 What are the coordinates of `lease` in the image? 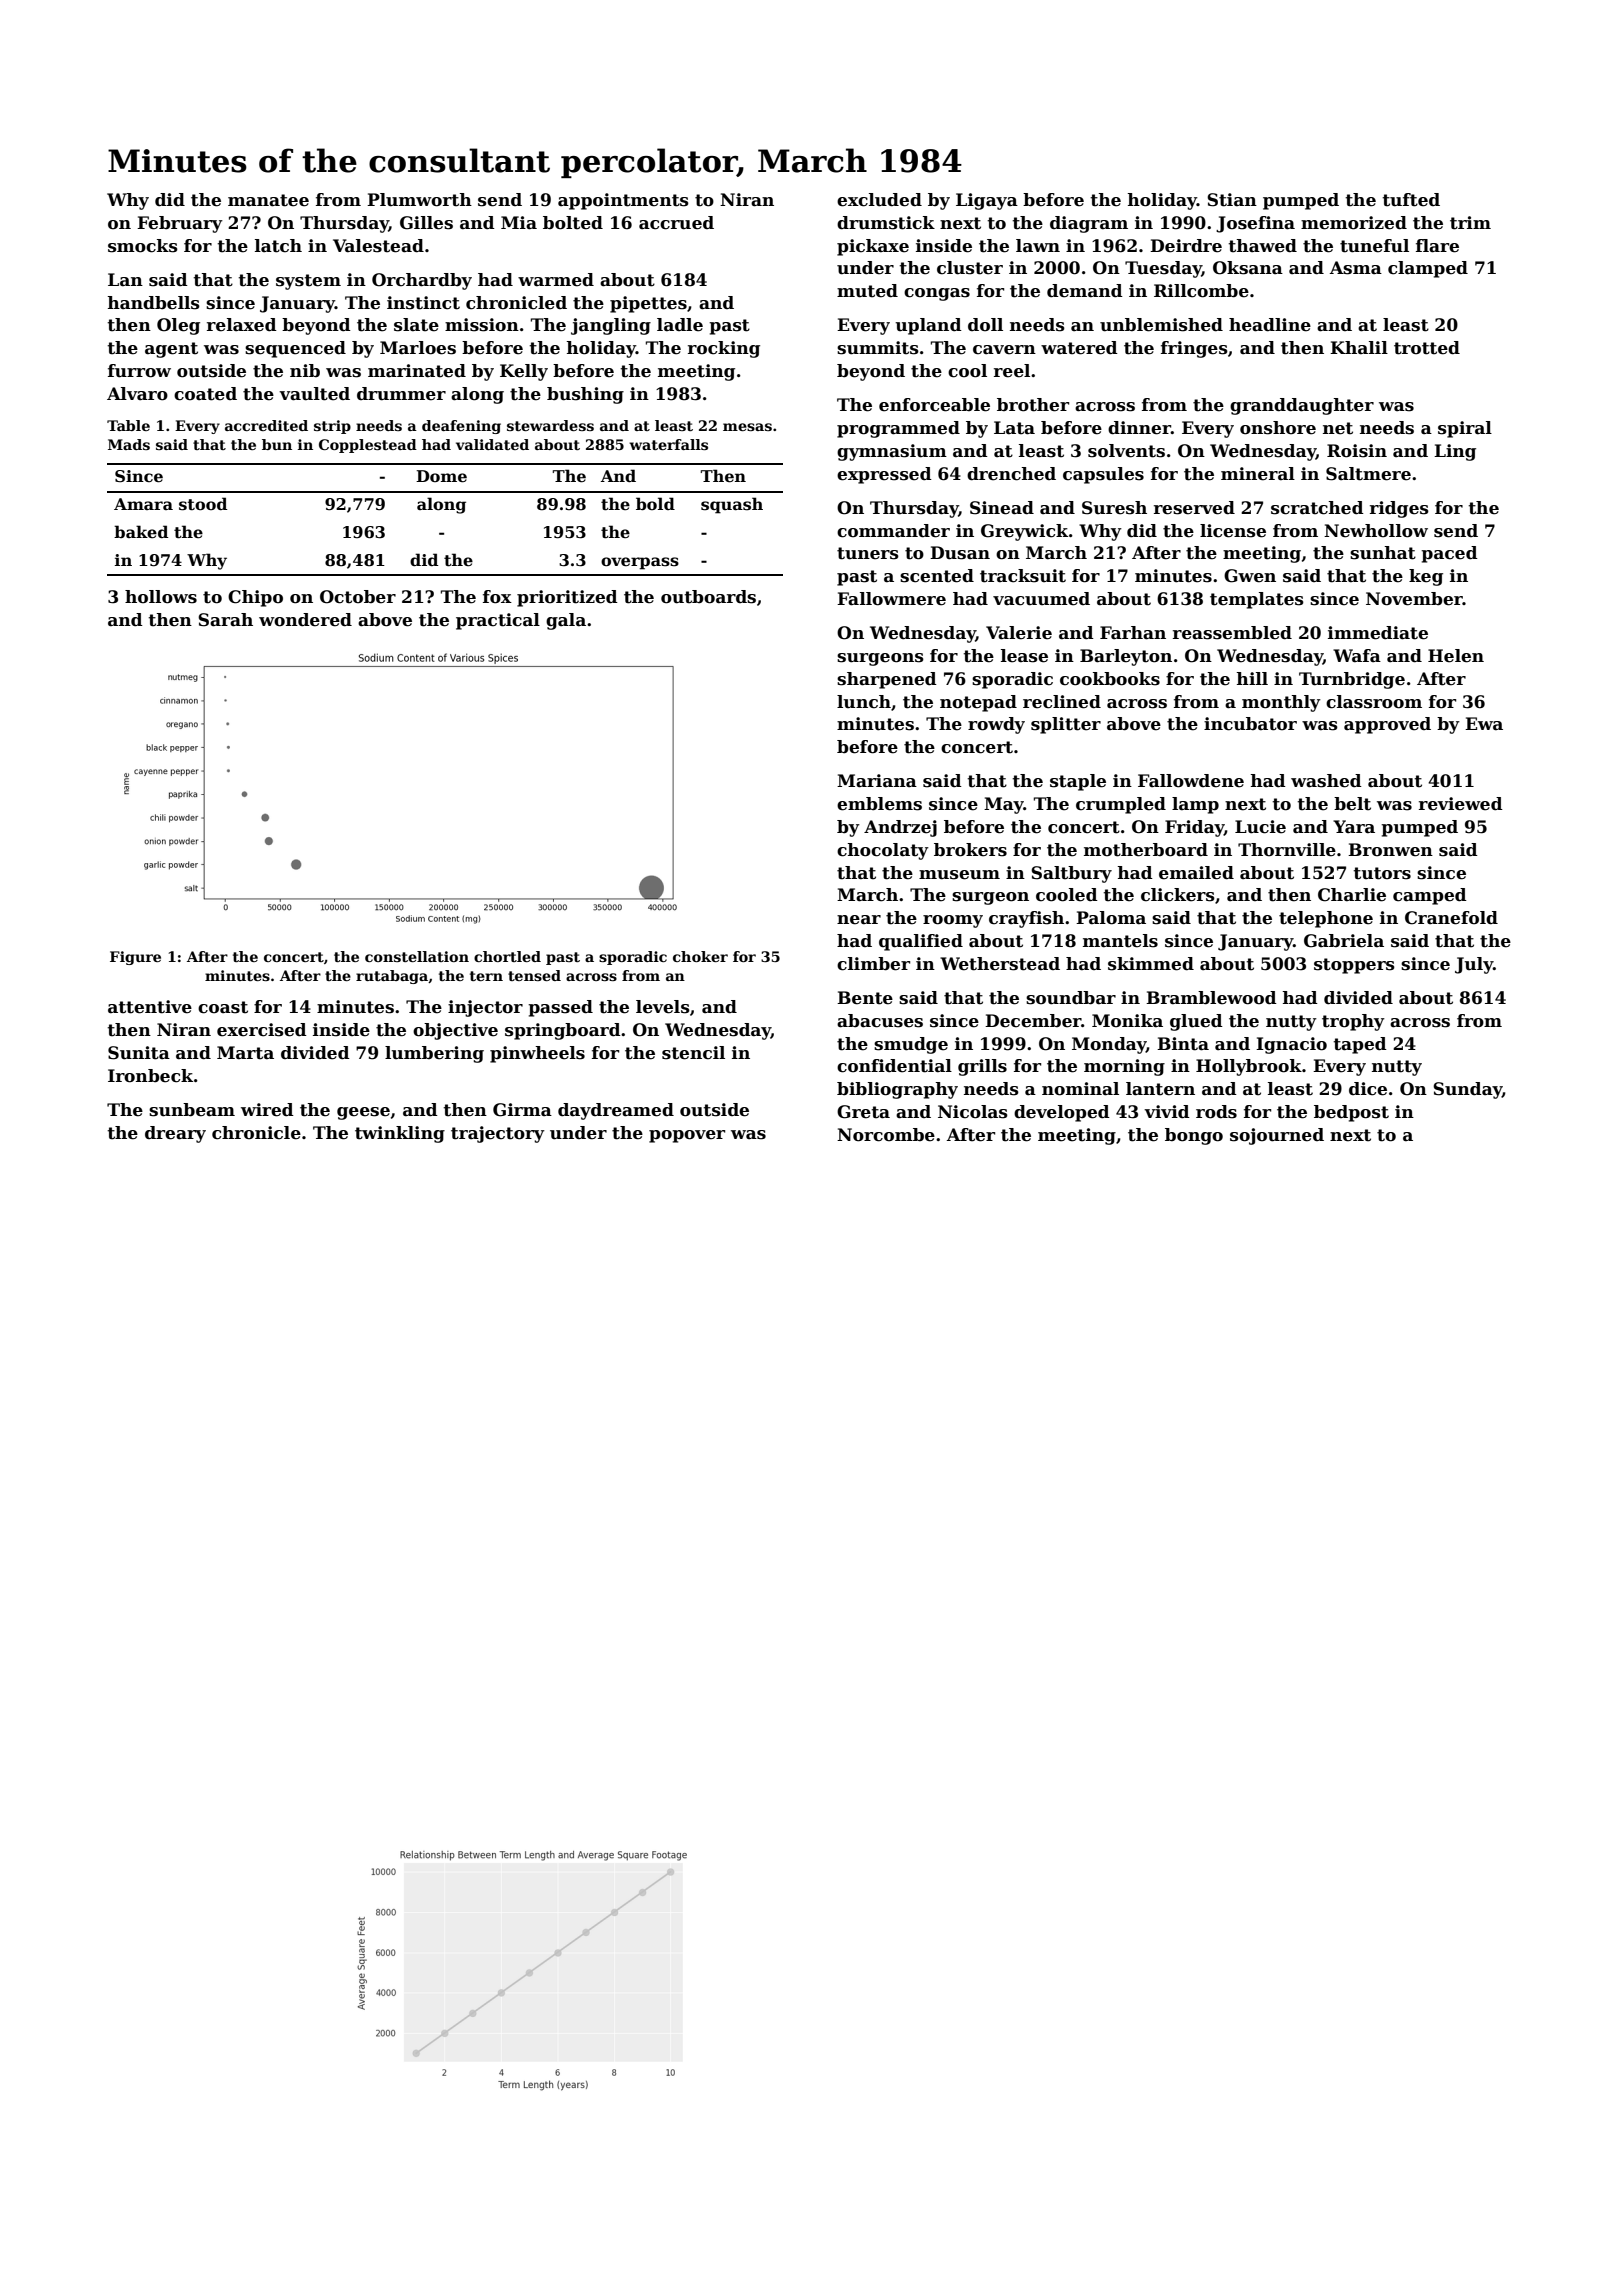 It's located at (1024, 656).
